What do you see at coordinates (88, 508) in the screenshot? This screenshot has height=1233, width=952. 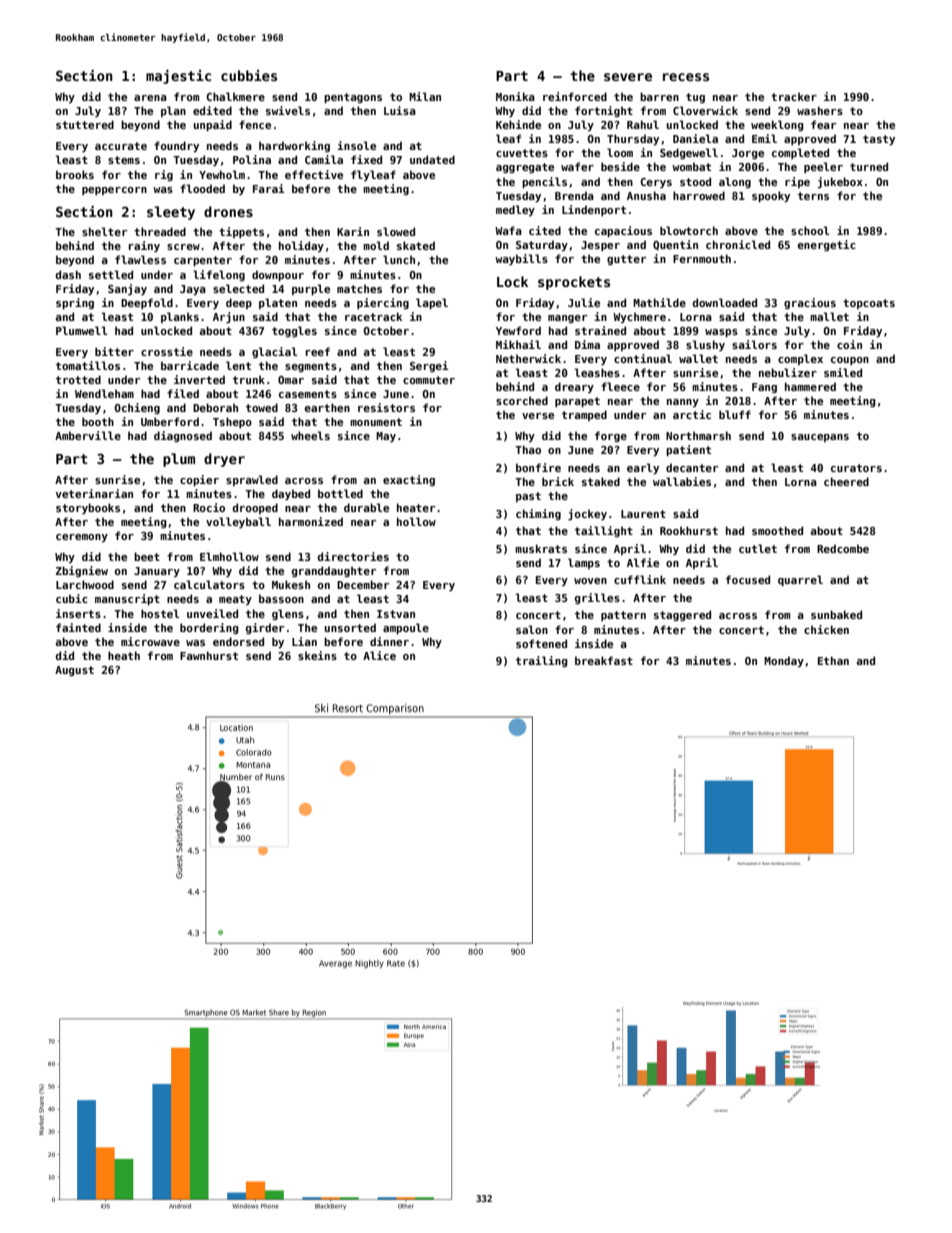 I see `storybooks` at bounding box center [88, 508].
